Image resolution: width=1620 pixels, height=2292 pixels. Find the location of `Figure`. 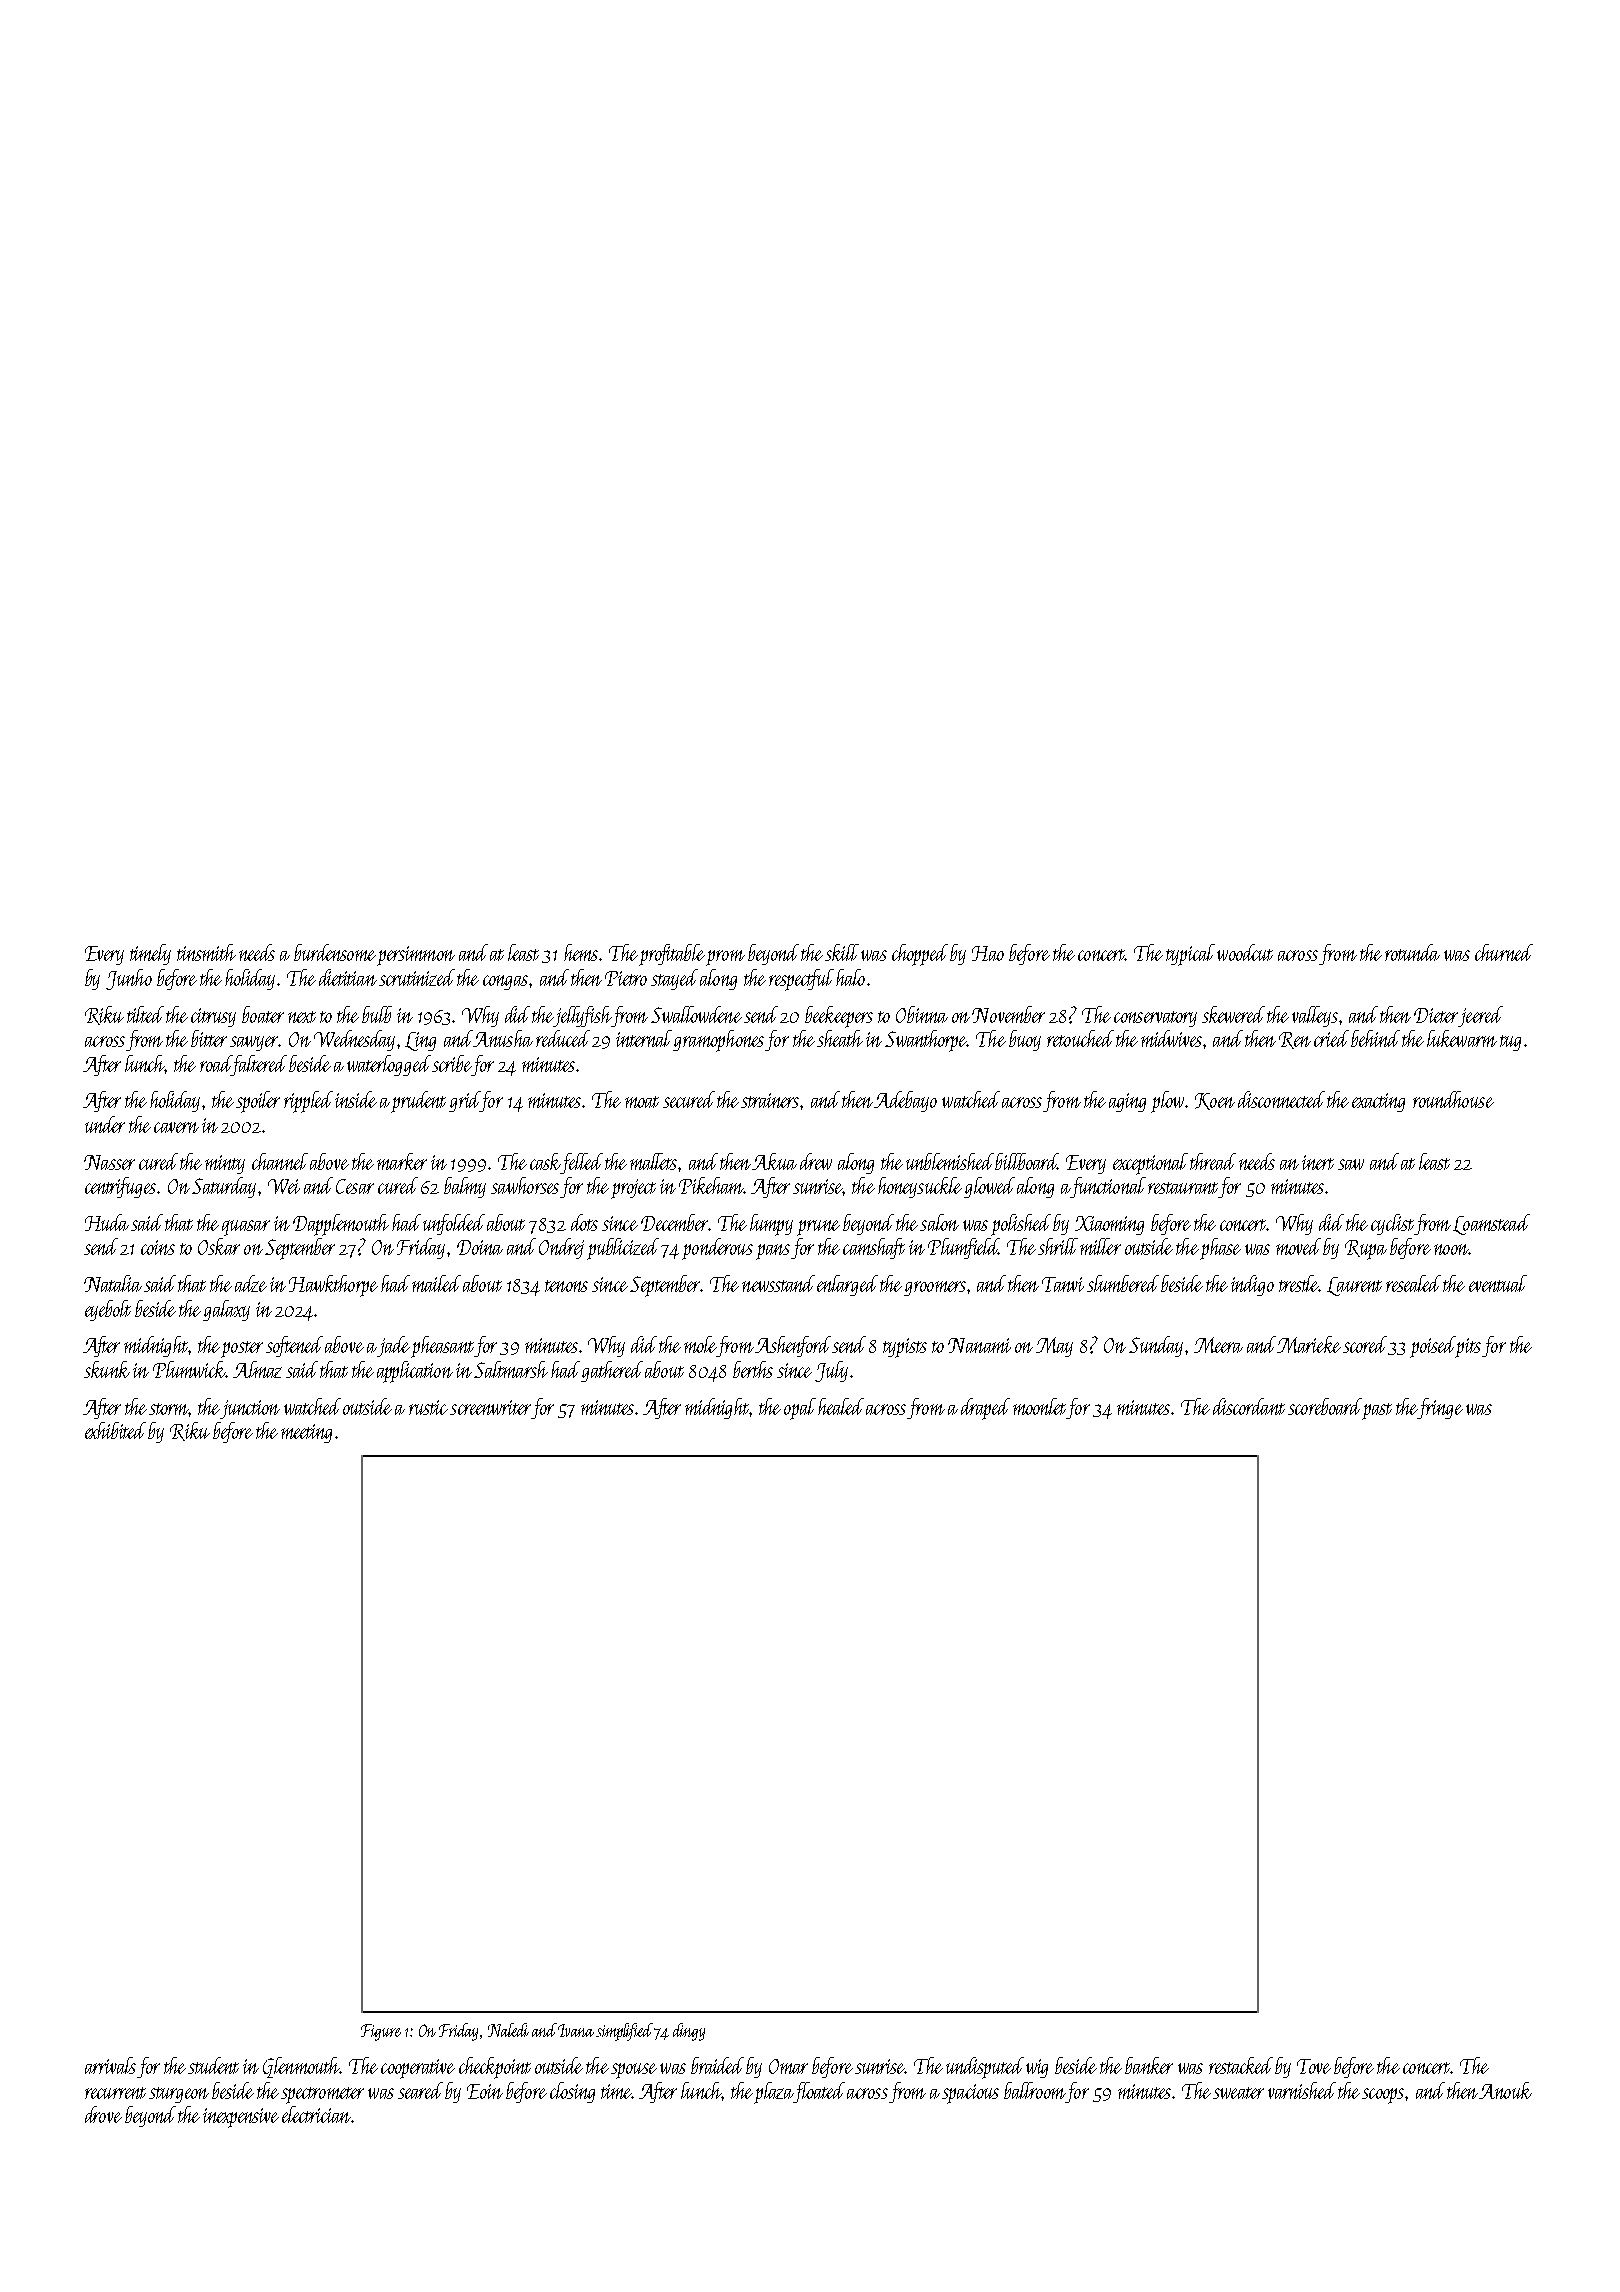

Figure is located at coordinates (381, 2032).
